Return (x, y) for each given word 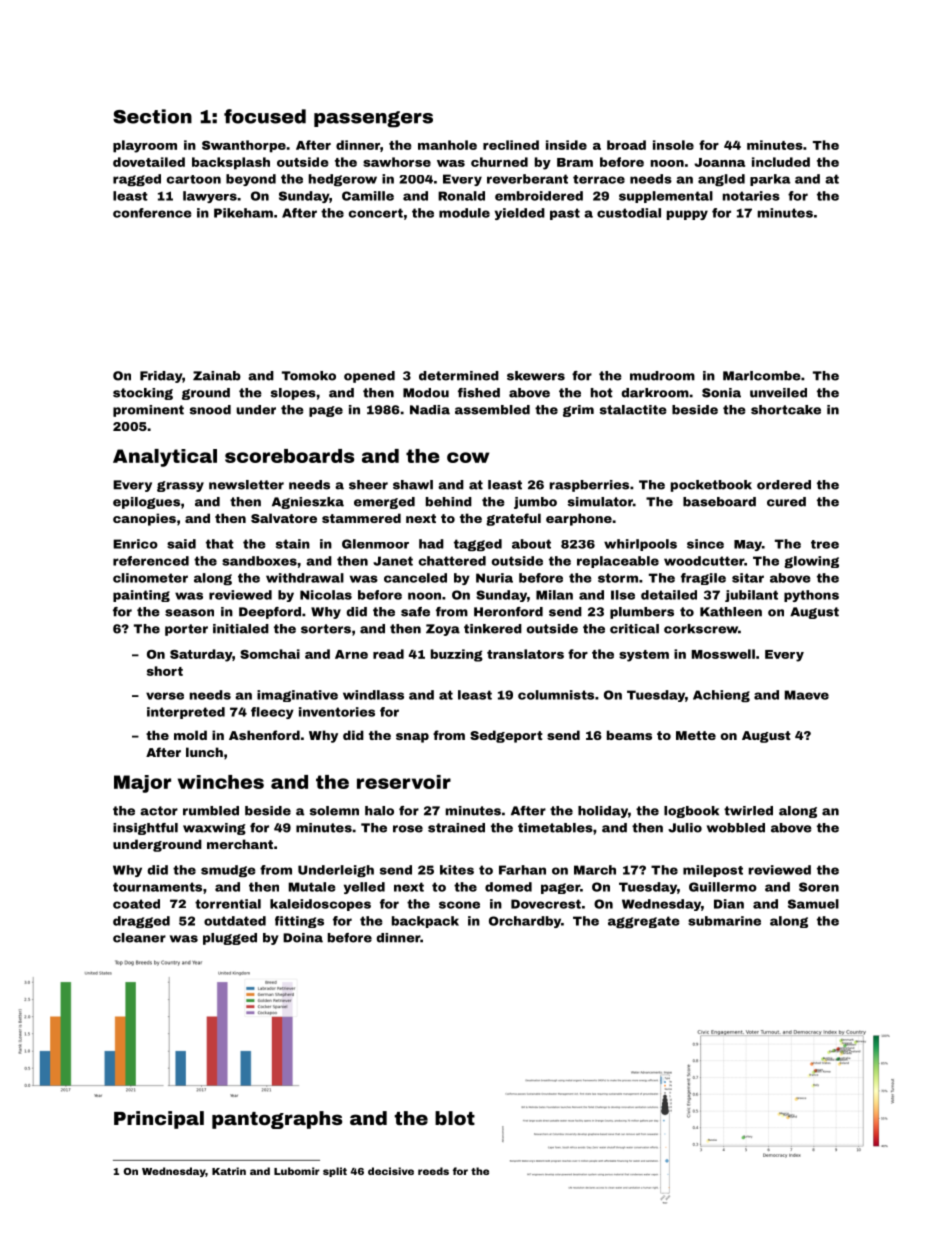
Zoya (443, 630)
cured (786, 502)
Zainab (217, 376)
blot (455, 1118)
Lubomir (297, 1171)
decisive (391, 1171)
